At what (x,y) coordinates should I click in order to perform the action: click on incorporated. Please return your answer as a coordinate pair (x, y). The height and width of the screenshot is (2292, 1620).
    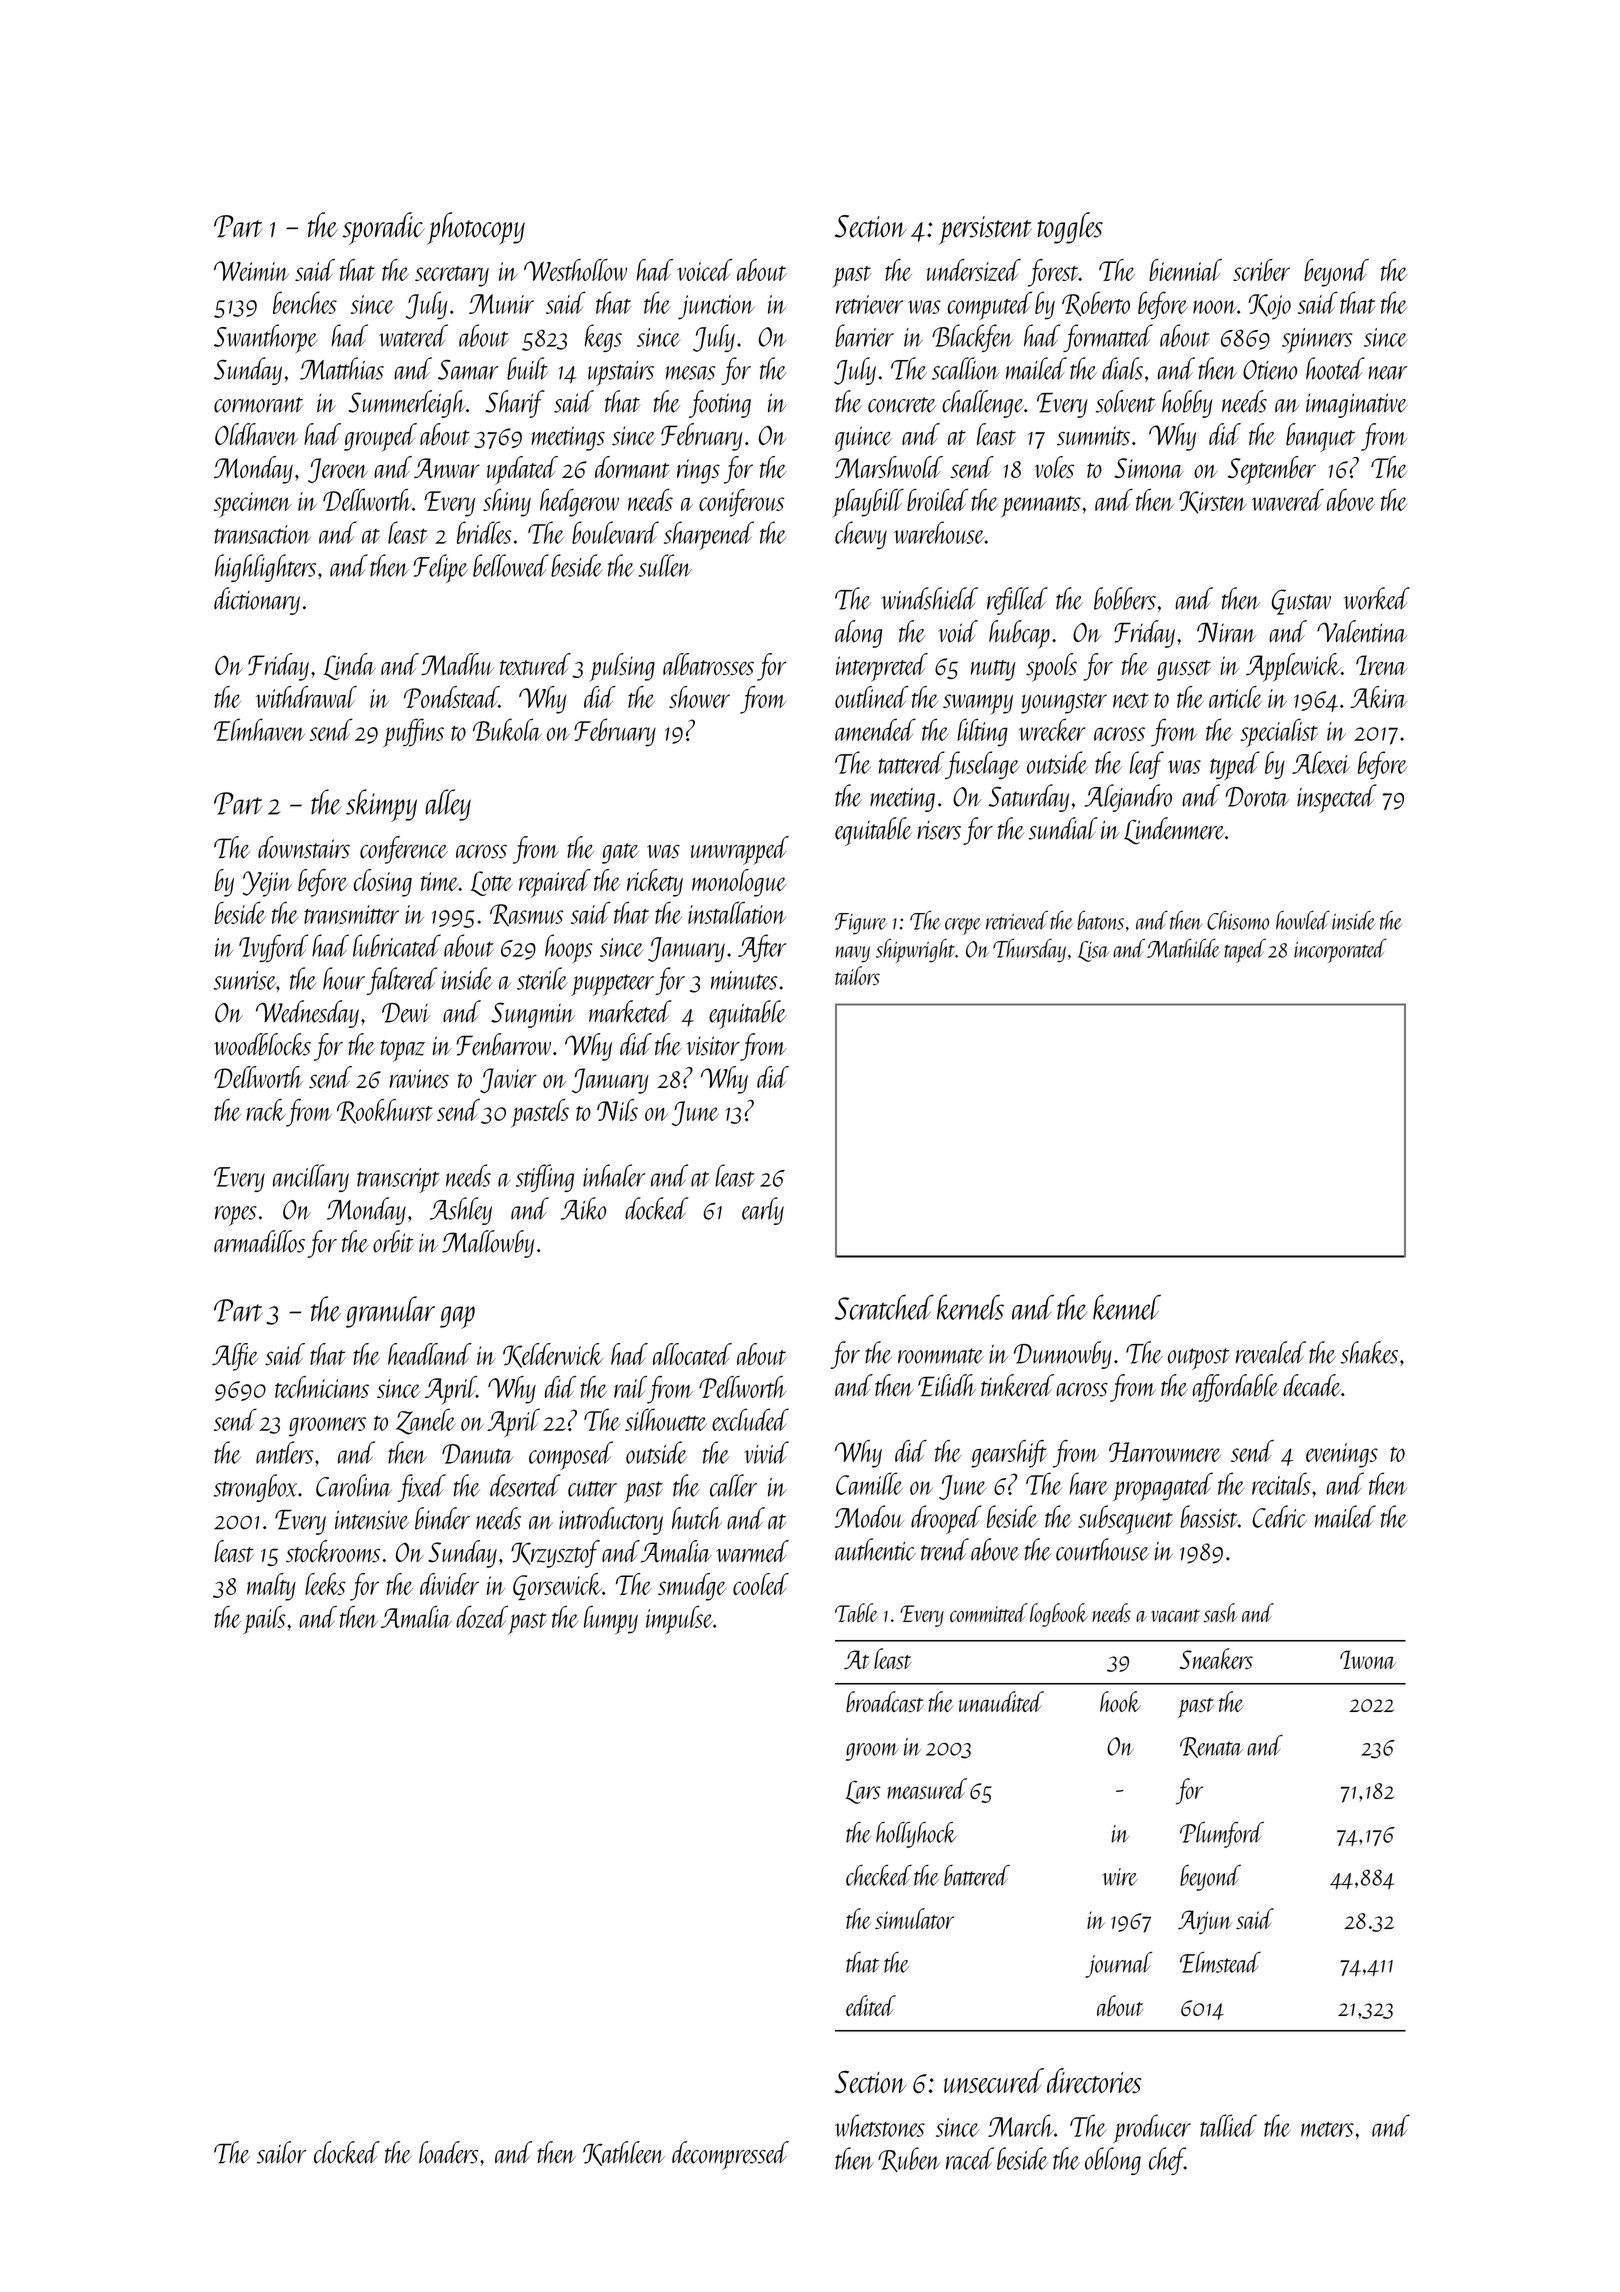
    Looking at the image, I should click on (1340, 951).
